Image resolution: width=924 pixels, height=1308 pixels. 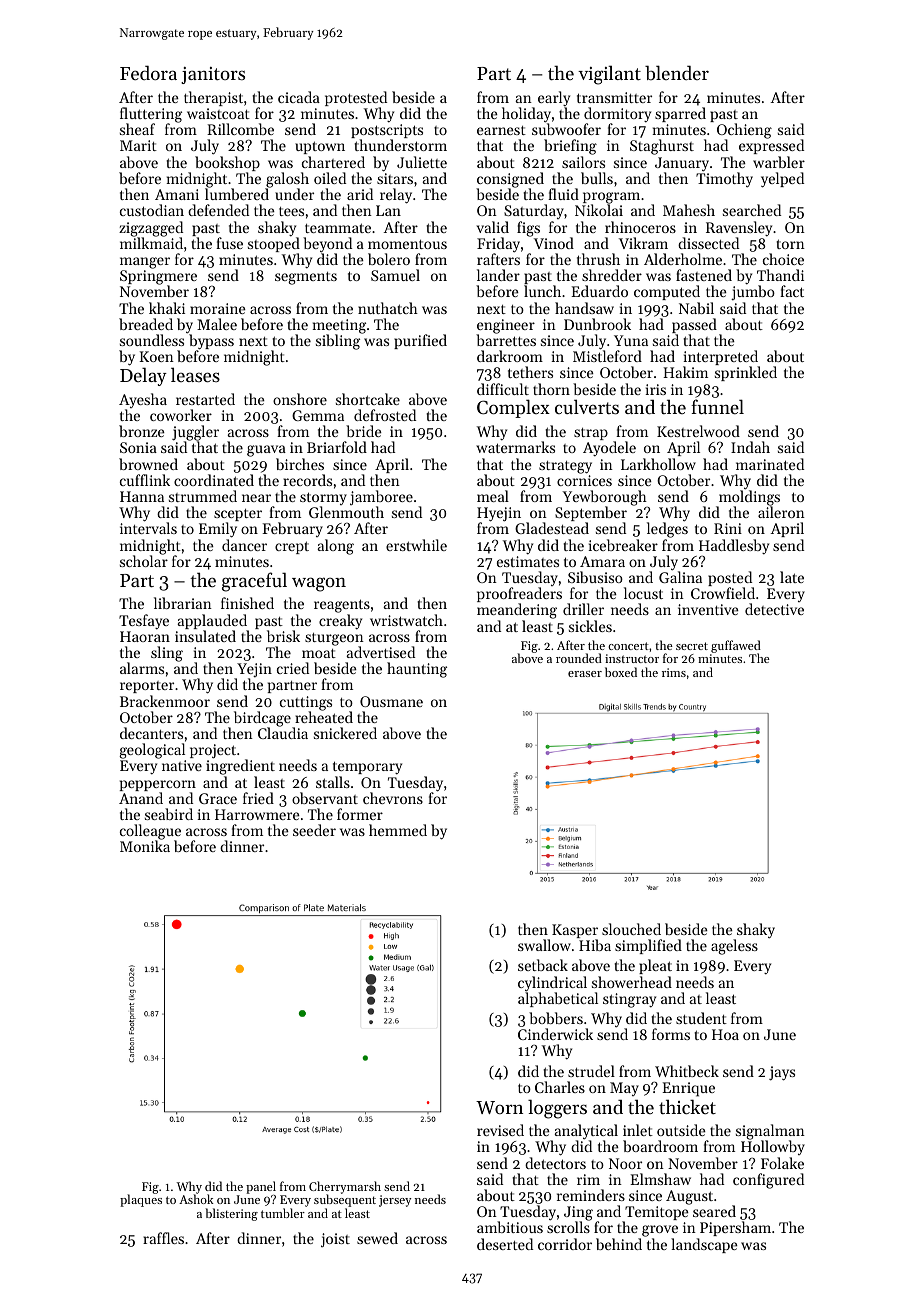 What do you see at coordinates (385, 415) in the image?
I see `defrosted` at bounding box center [385, 415].
